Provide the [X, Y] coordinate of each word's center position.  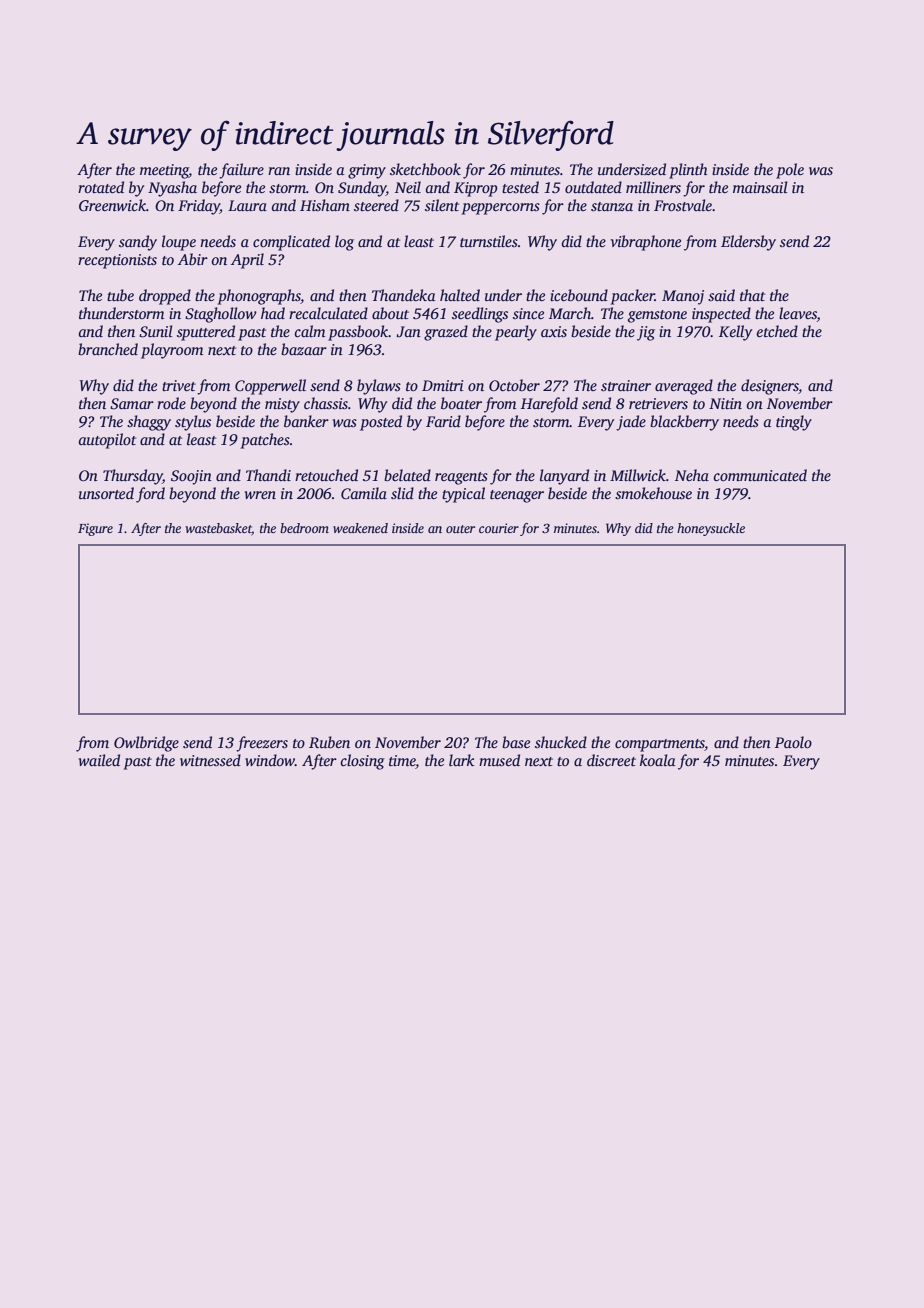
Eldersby [748, 243]
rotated [101, 187]
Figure [95, 529]
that [752, 295]
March [570, 313]
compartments [660, 745]
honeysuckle [711, 529]
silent [442, 205]
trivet [179, 385]
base [516, 742]
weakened [360, 528]
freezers [262, 744]
